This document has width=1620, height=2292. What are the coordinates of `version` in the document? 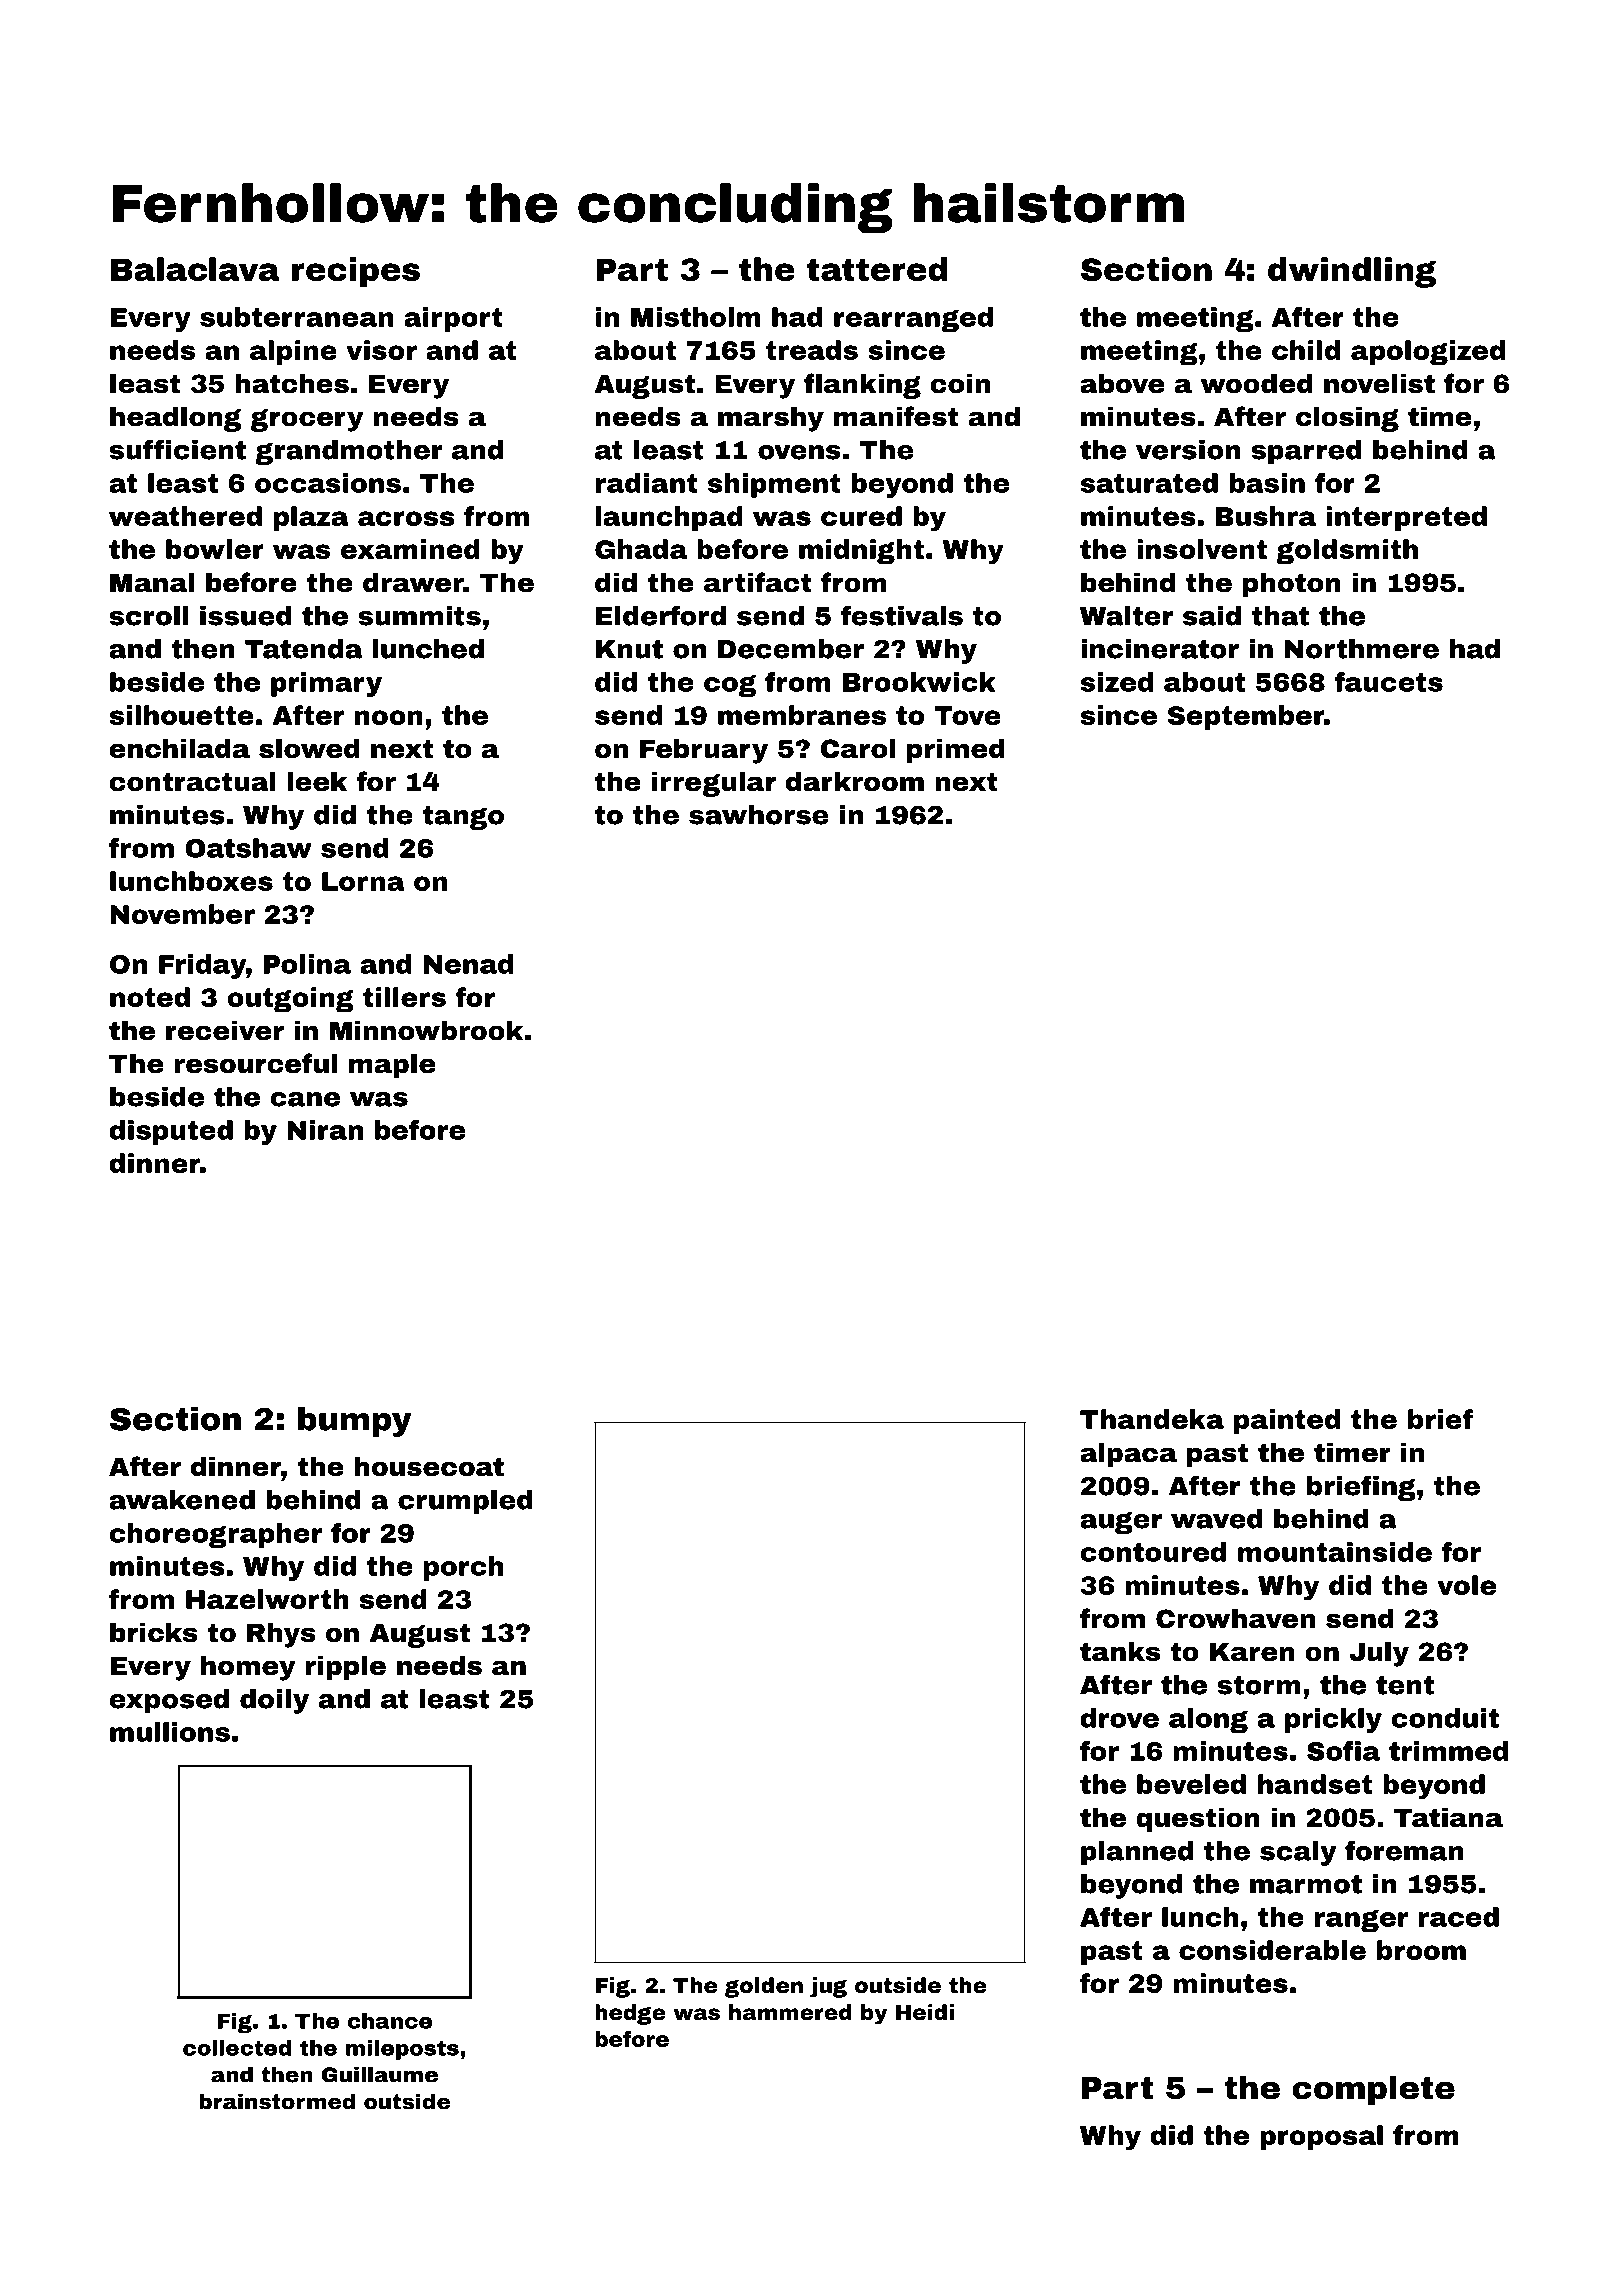 It's located at (1188, 450).
